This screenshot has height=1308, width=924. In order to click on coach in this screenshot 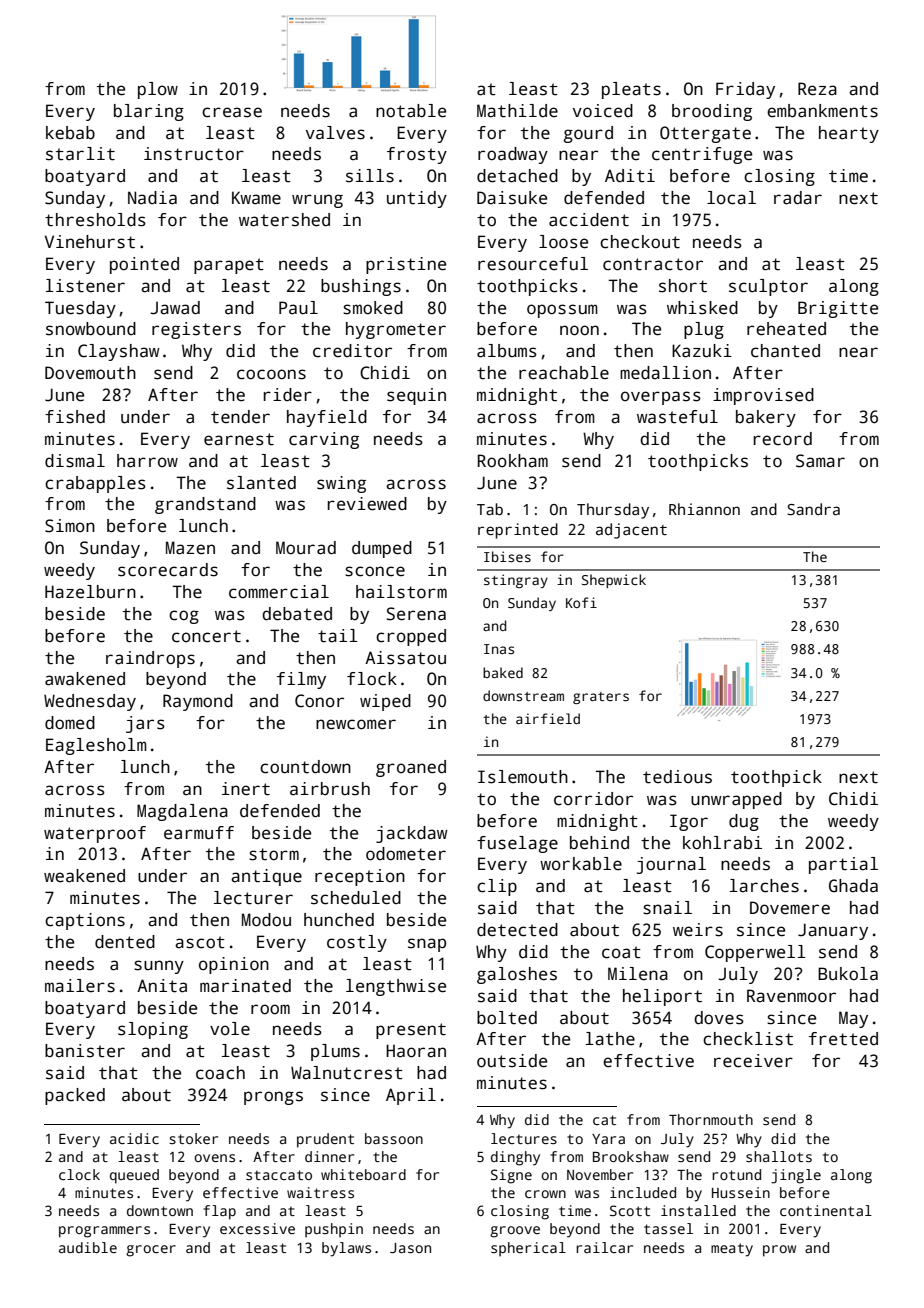, I will do `click(220, 1073)`.
